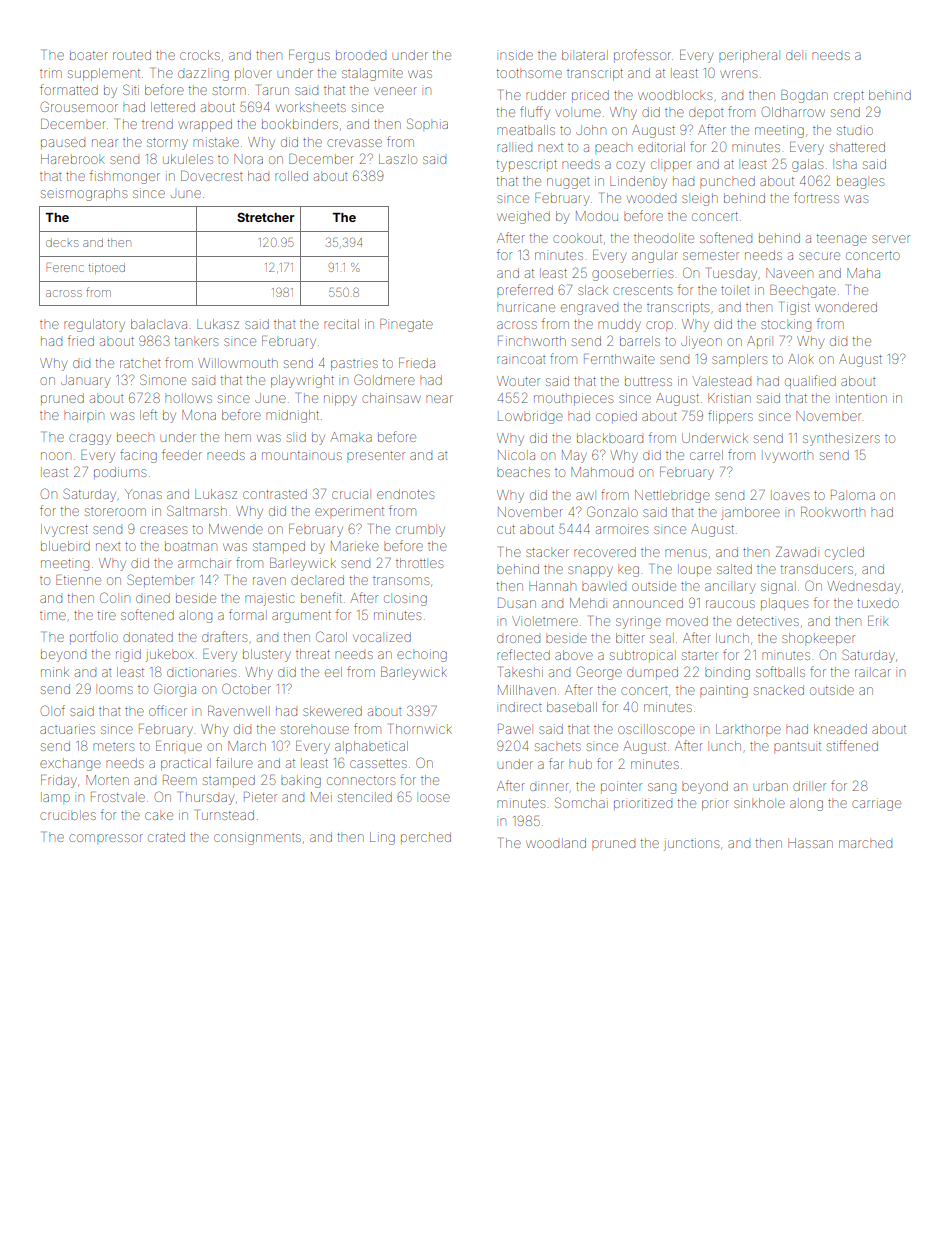  I want to click on Hassan, so click(810, 843).
